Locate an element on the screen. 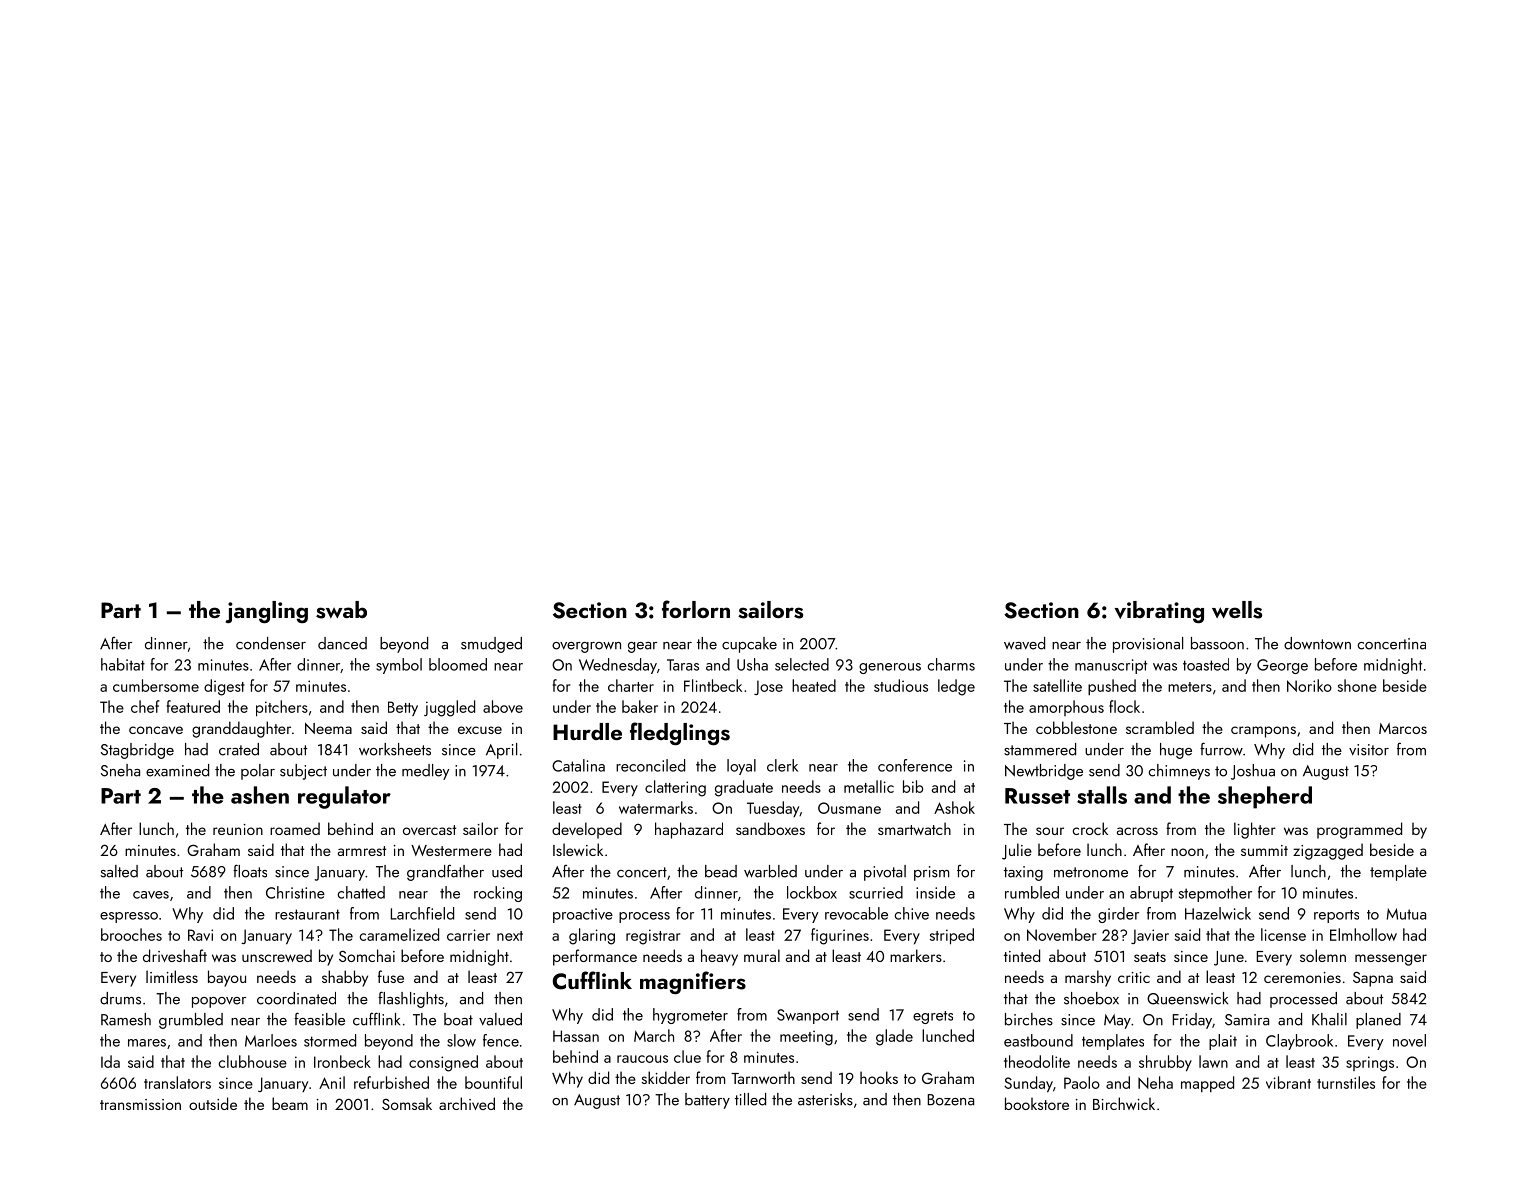  espresso is located at coordinates (129, 917).
